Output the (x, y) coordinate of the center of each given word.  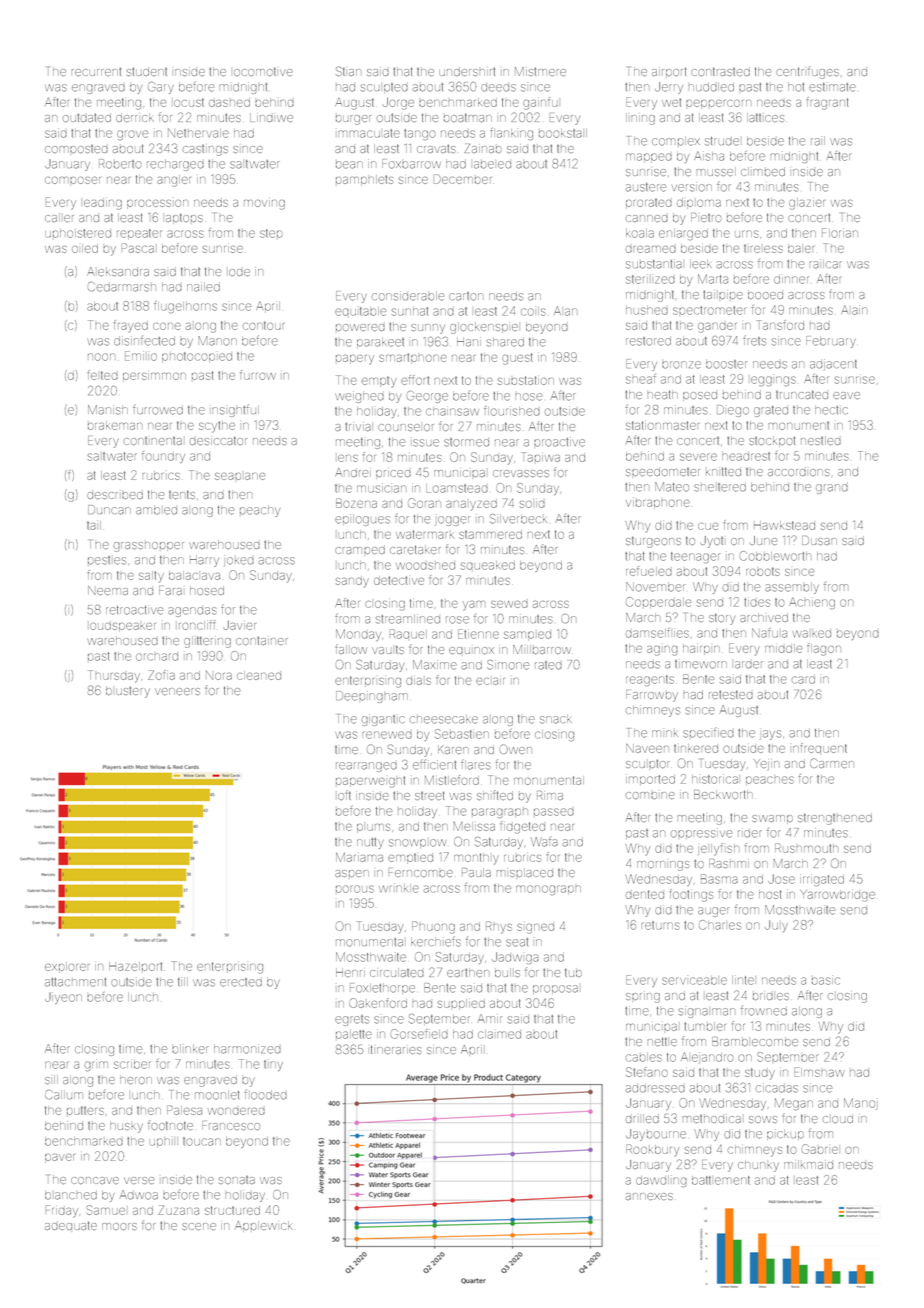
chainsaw (452, 411)
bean (349, 165)
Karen (453, 749)
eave (846, 395)
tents (182, 494)
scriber (132, 1064)
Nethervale (198, 133)
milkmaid (808, 1164)
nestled (821, 440)
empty (379, 382)
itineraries (396, 1049)
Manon (217, 341)
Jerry (669, 88)
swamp (772, 819)
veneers (177, 691)
